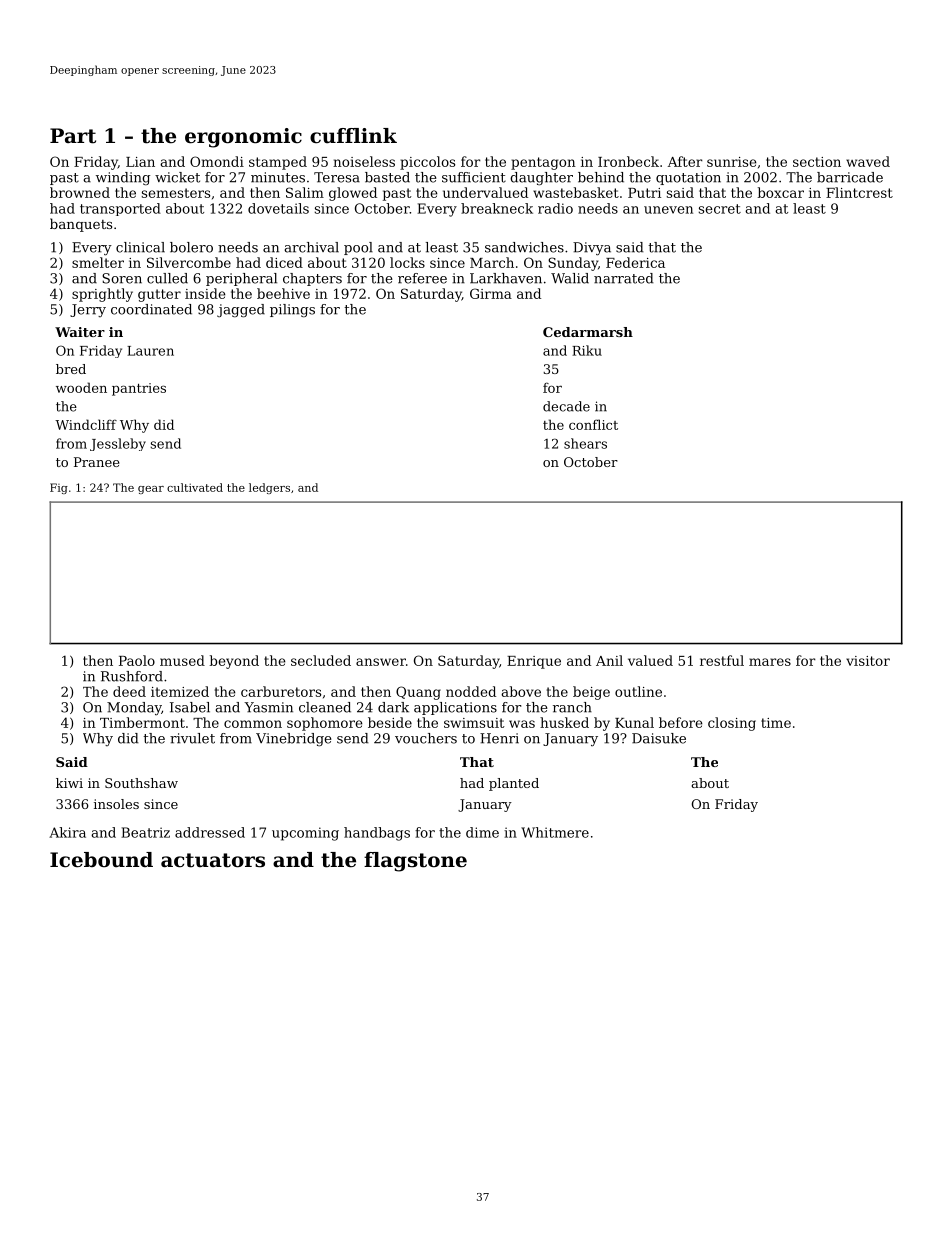 This screenshot has width=952, height=1233. What do you see at coordinates (591, 693) in the screenshot?
I see `beige` at bounding box center [591, 693].
